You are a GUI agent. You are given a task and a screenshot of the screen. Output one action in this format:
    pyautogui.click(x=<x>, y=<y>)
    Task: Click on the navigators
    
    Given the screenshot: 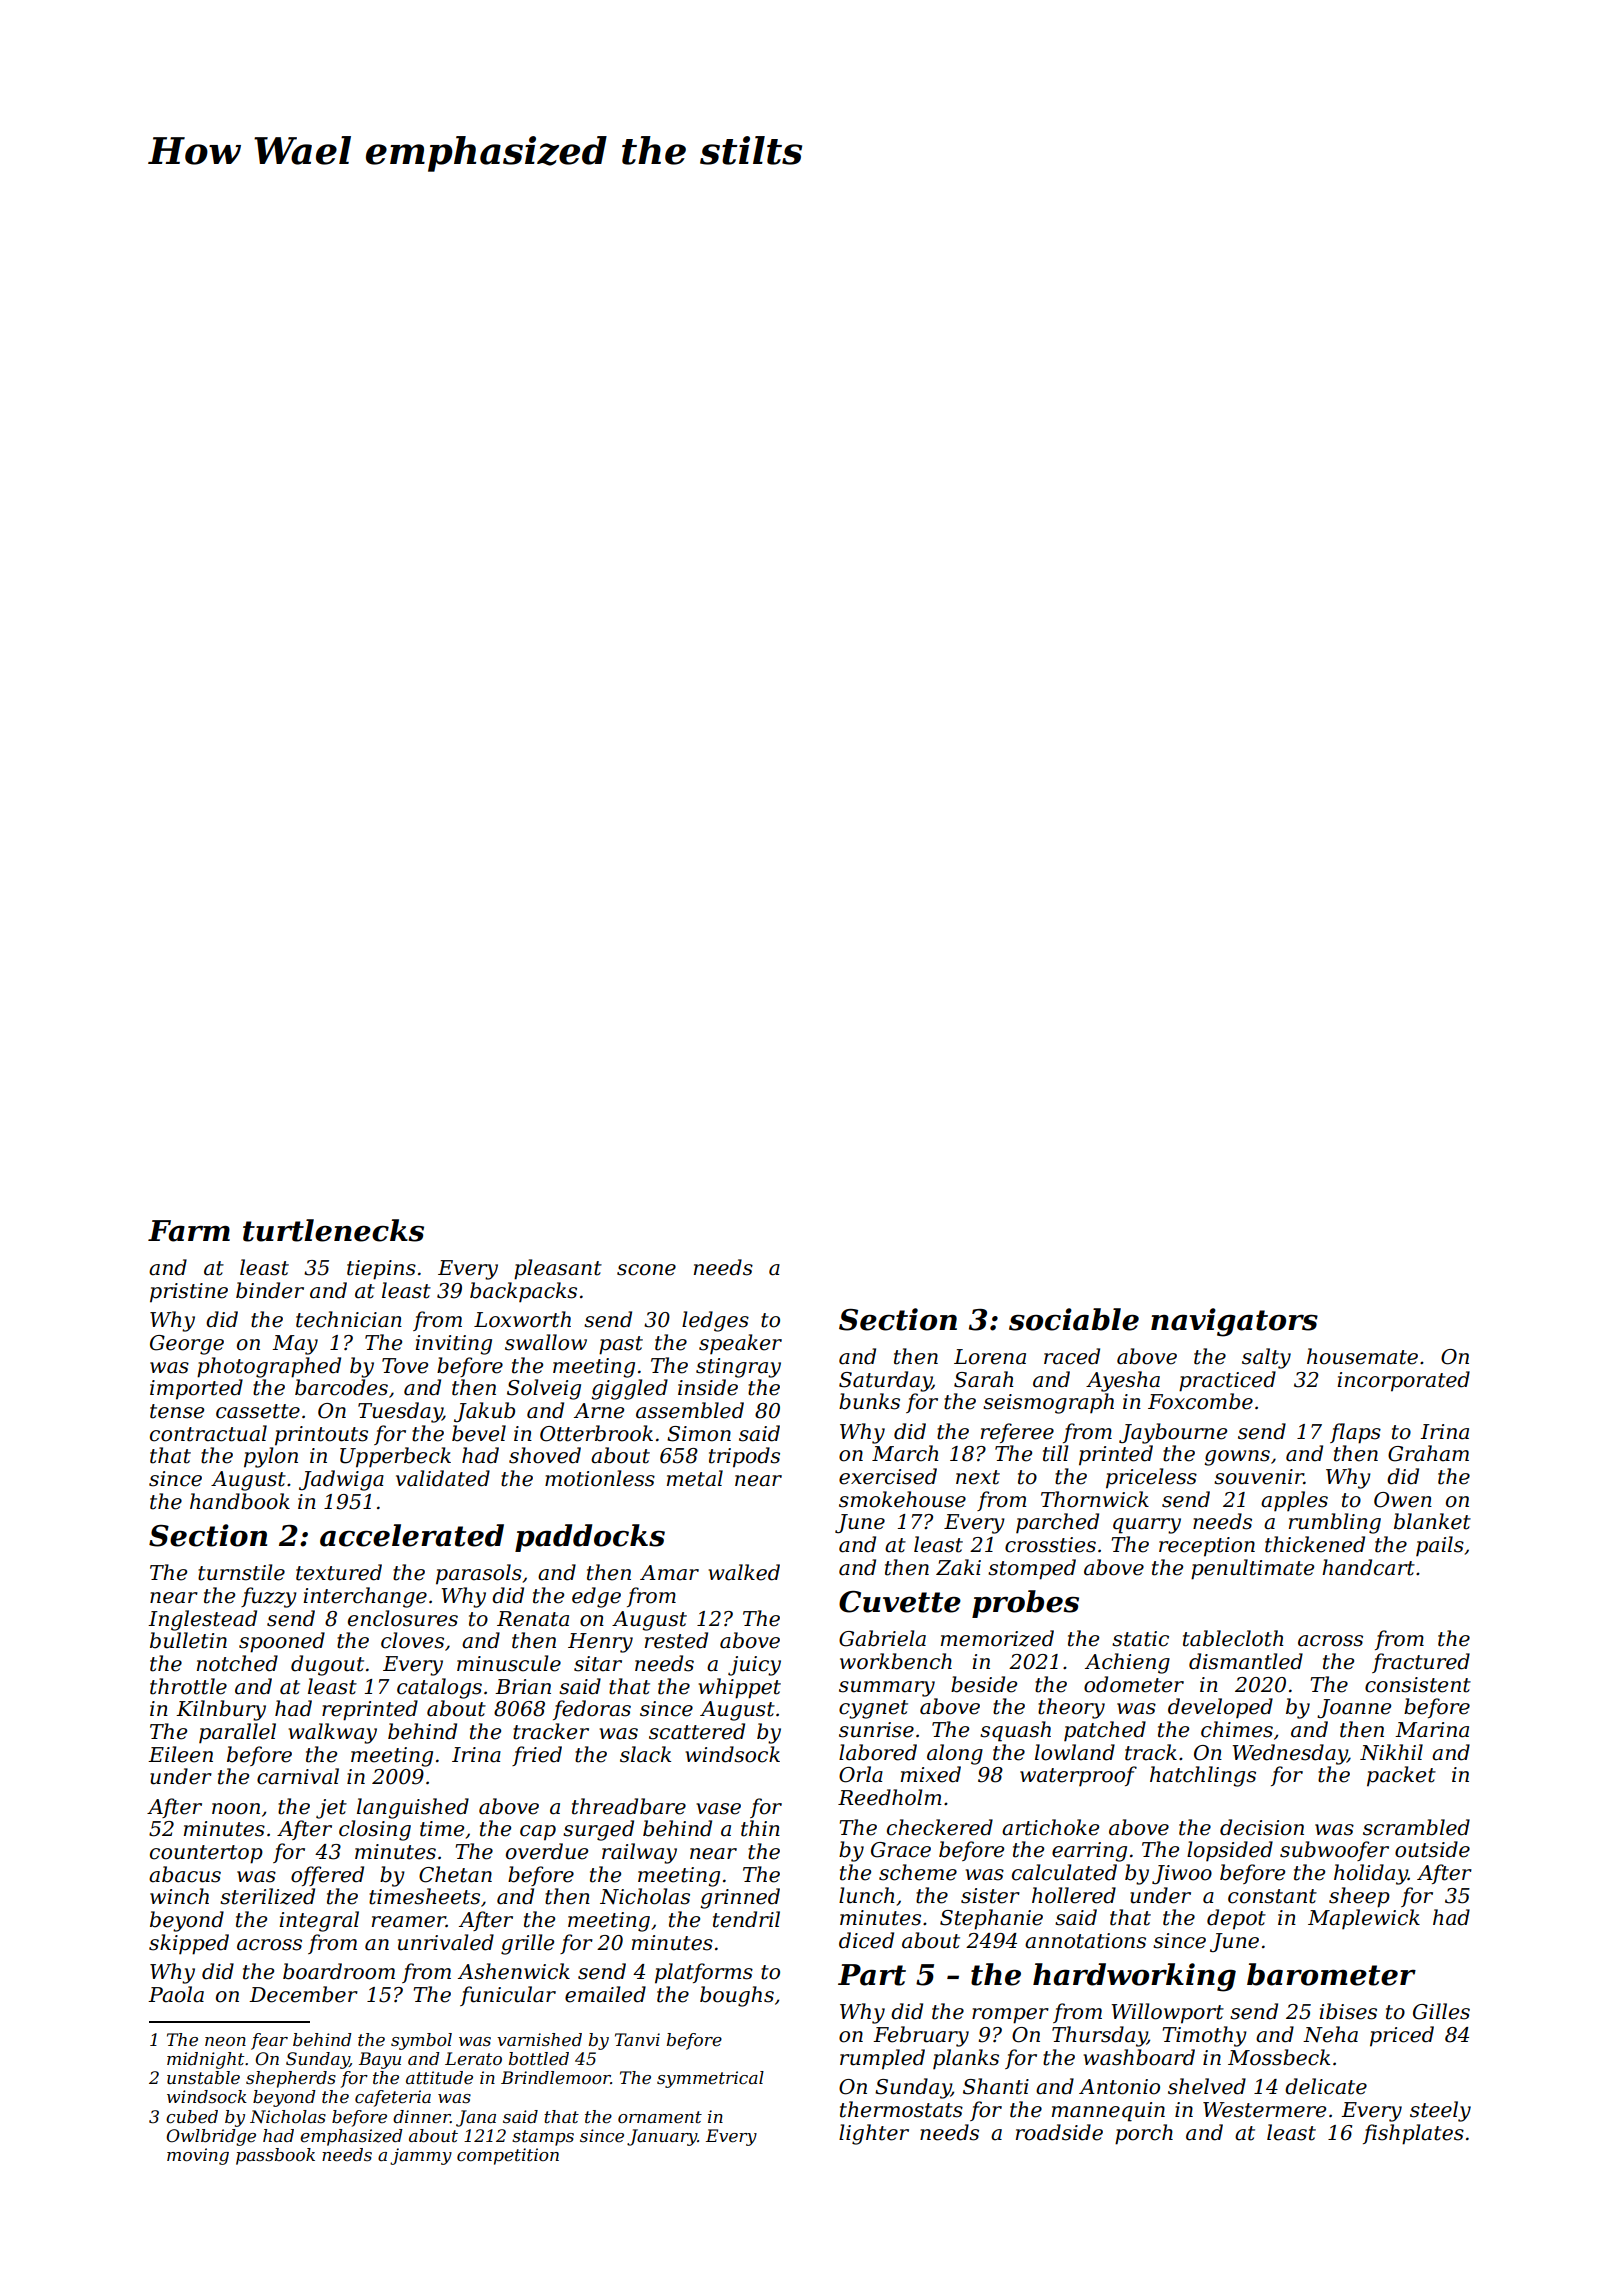 What is the action you would take?
    pyautogui.click(x=1234, y=1322)
